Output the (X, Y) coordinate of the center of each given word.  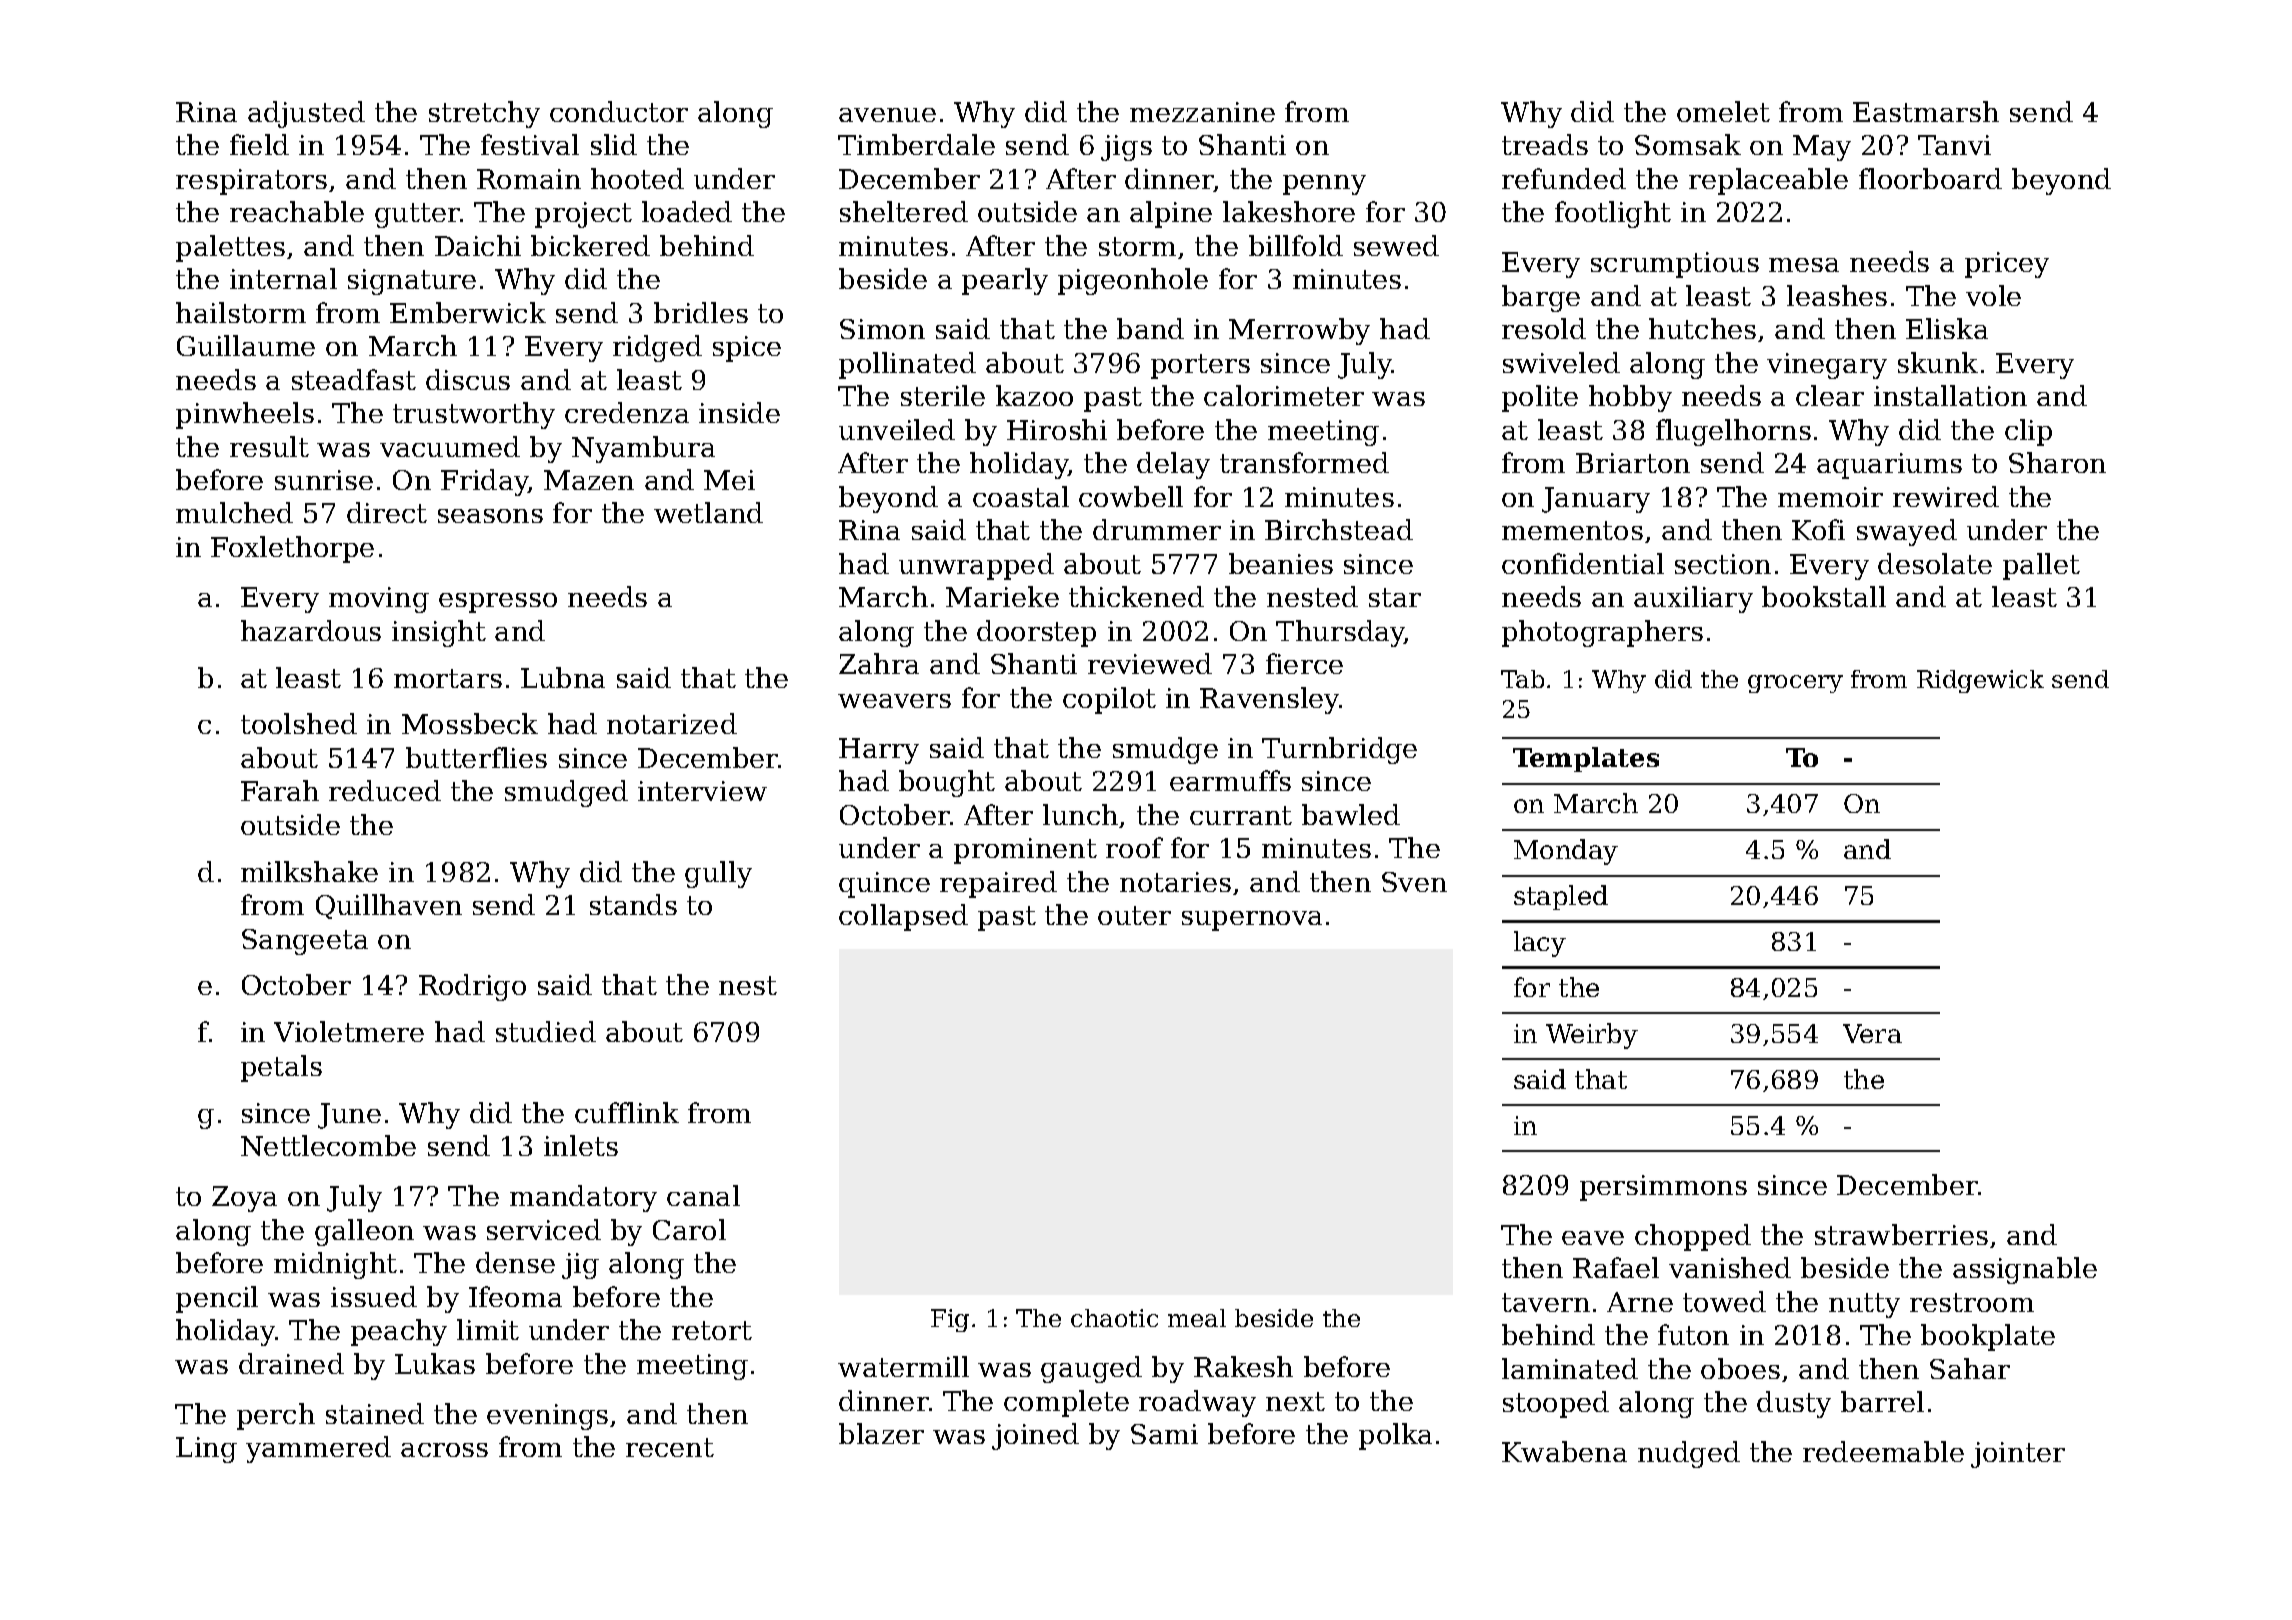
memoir (1830, 497)
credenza (627, 412)
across (444, 1450)
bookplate (1988, 1337)
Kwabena (1564, 1451)
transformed (1304, 462)
